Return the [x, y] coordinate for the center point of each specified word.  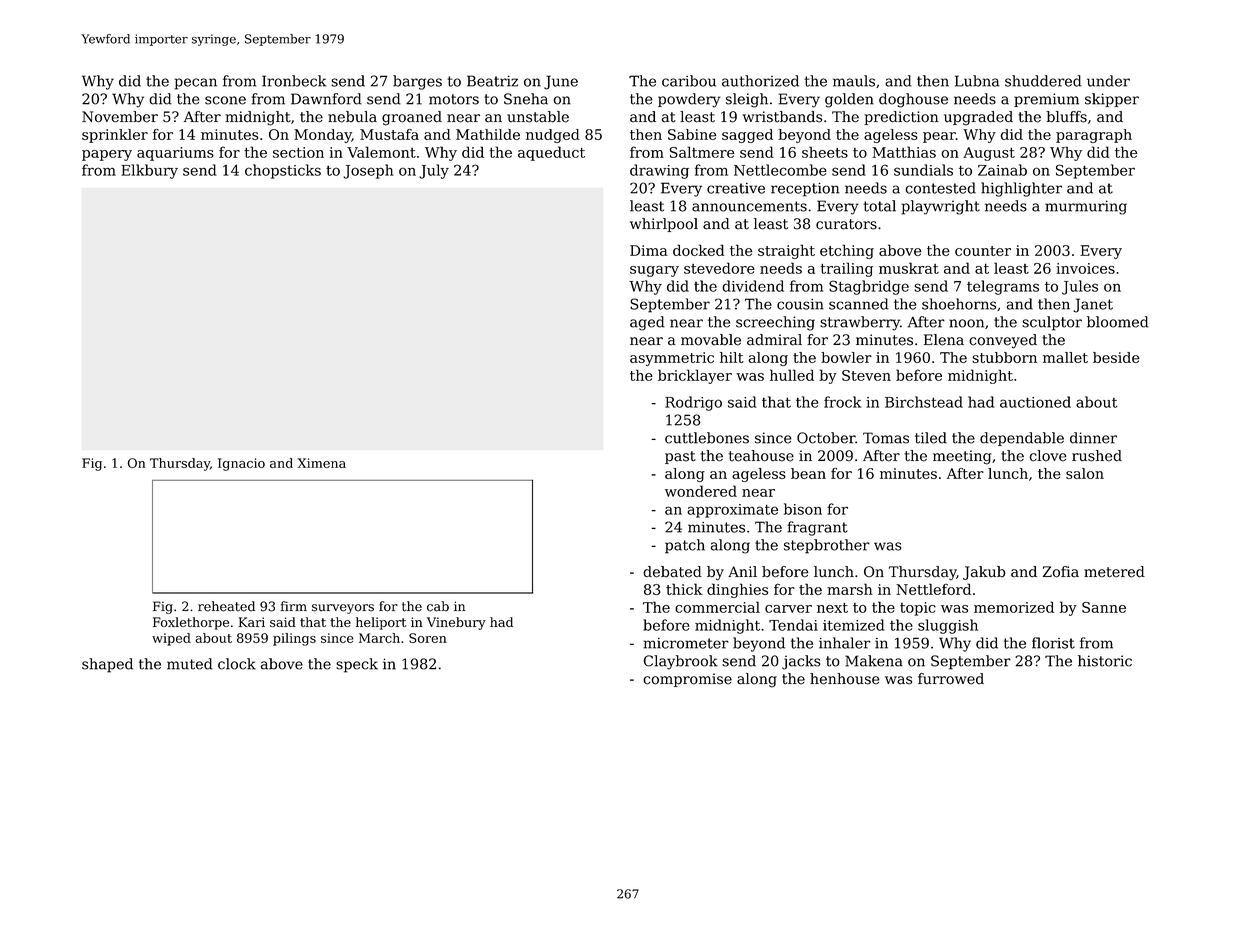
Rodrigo [693, 403]
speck [357, 665]
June [561, 82]
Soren [428, 638]
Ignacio [241, 464]
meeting [962, 457]
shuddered [1043, 81]
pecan [195, 84]
